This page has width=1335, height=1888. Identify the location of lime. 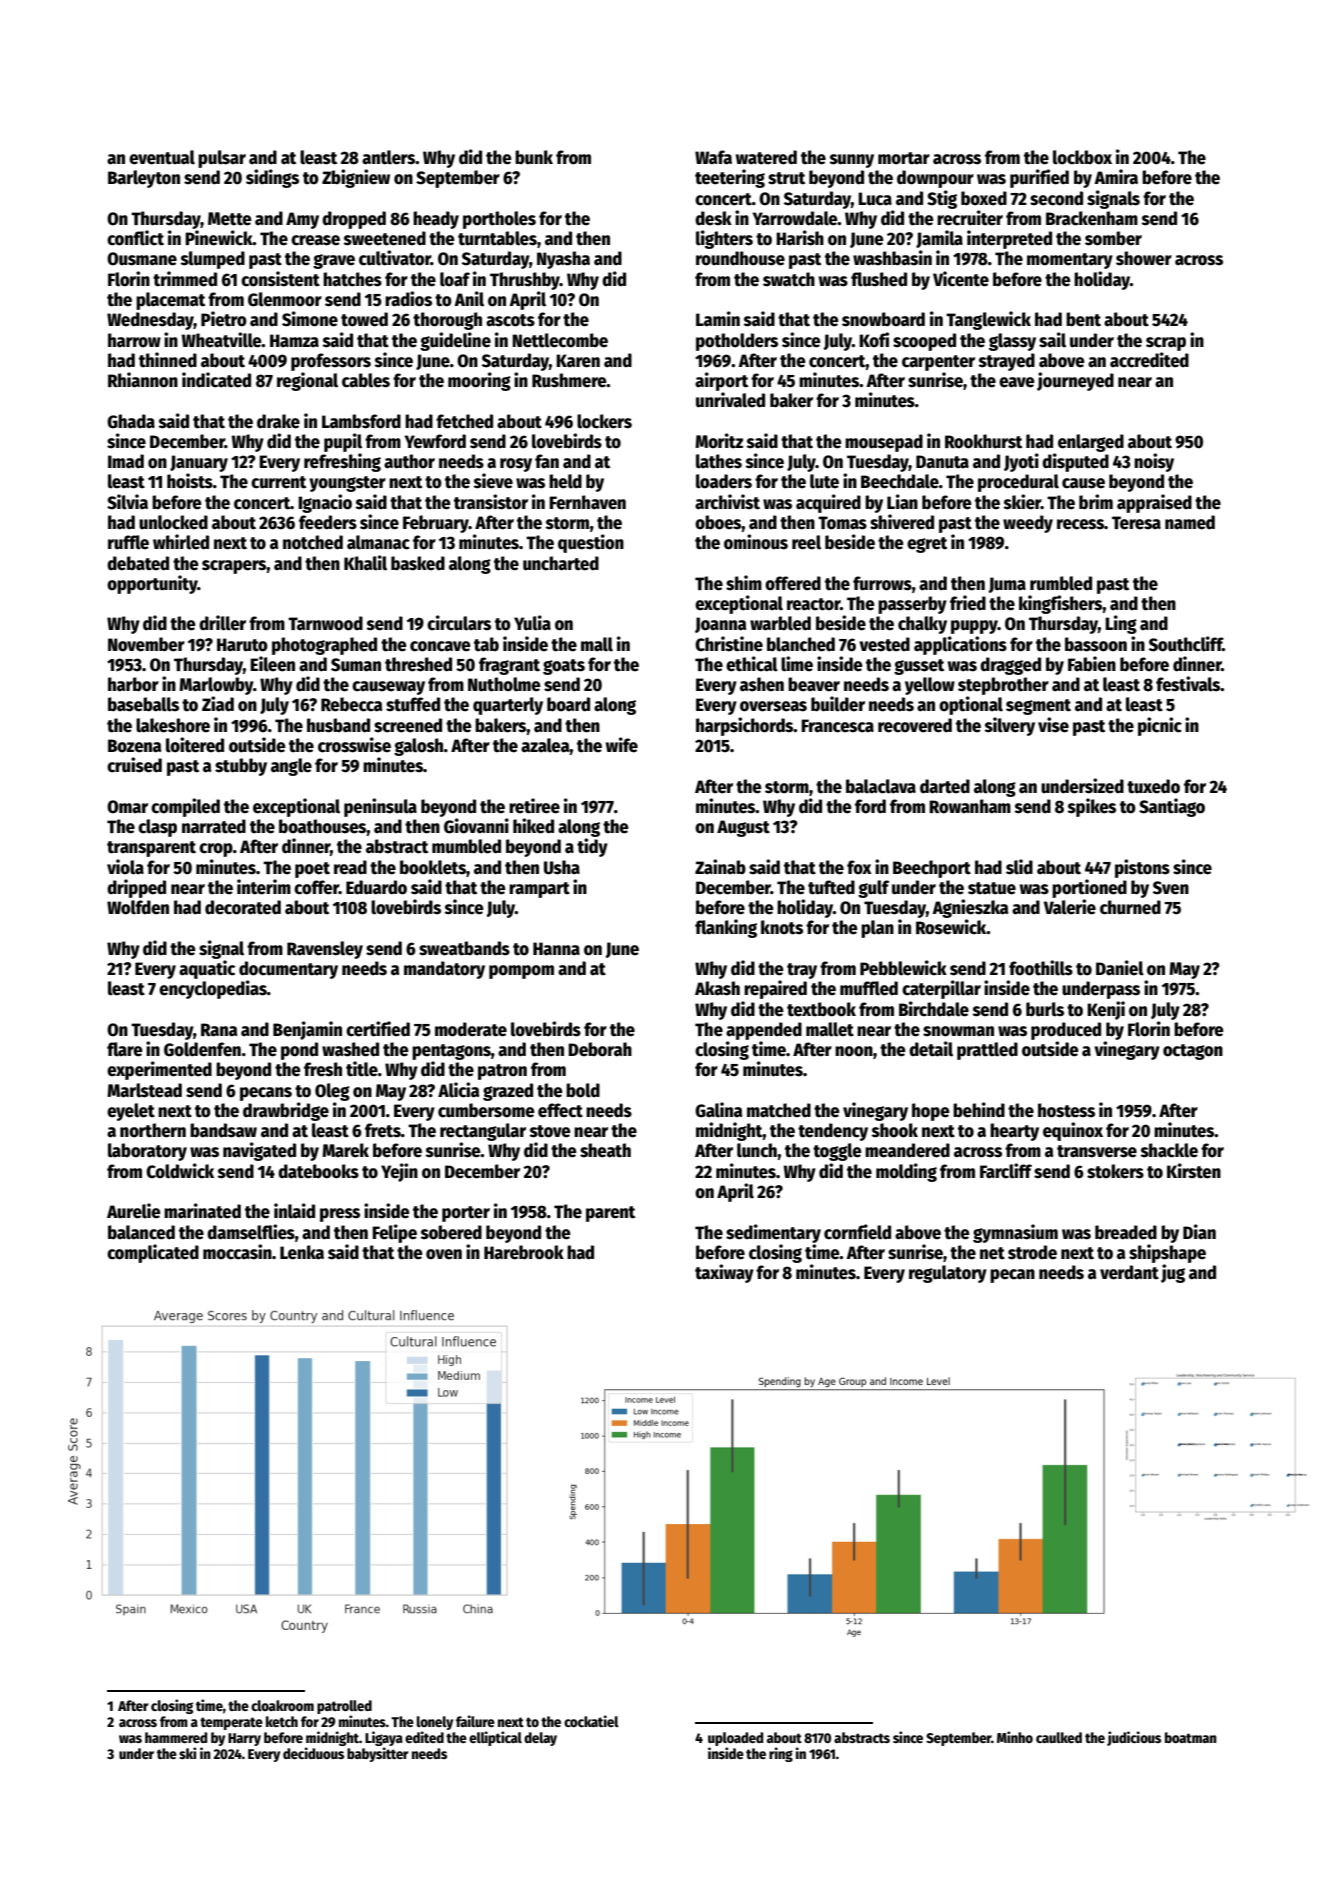
(797, 664).
